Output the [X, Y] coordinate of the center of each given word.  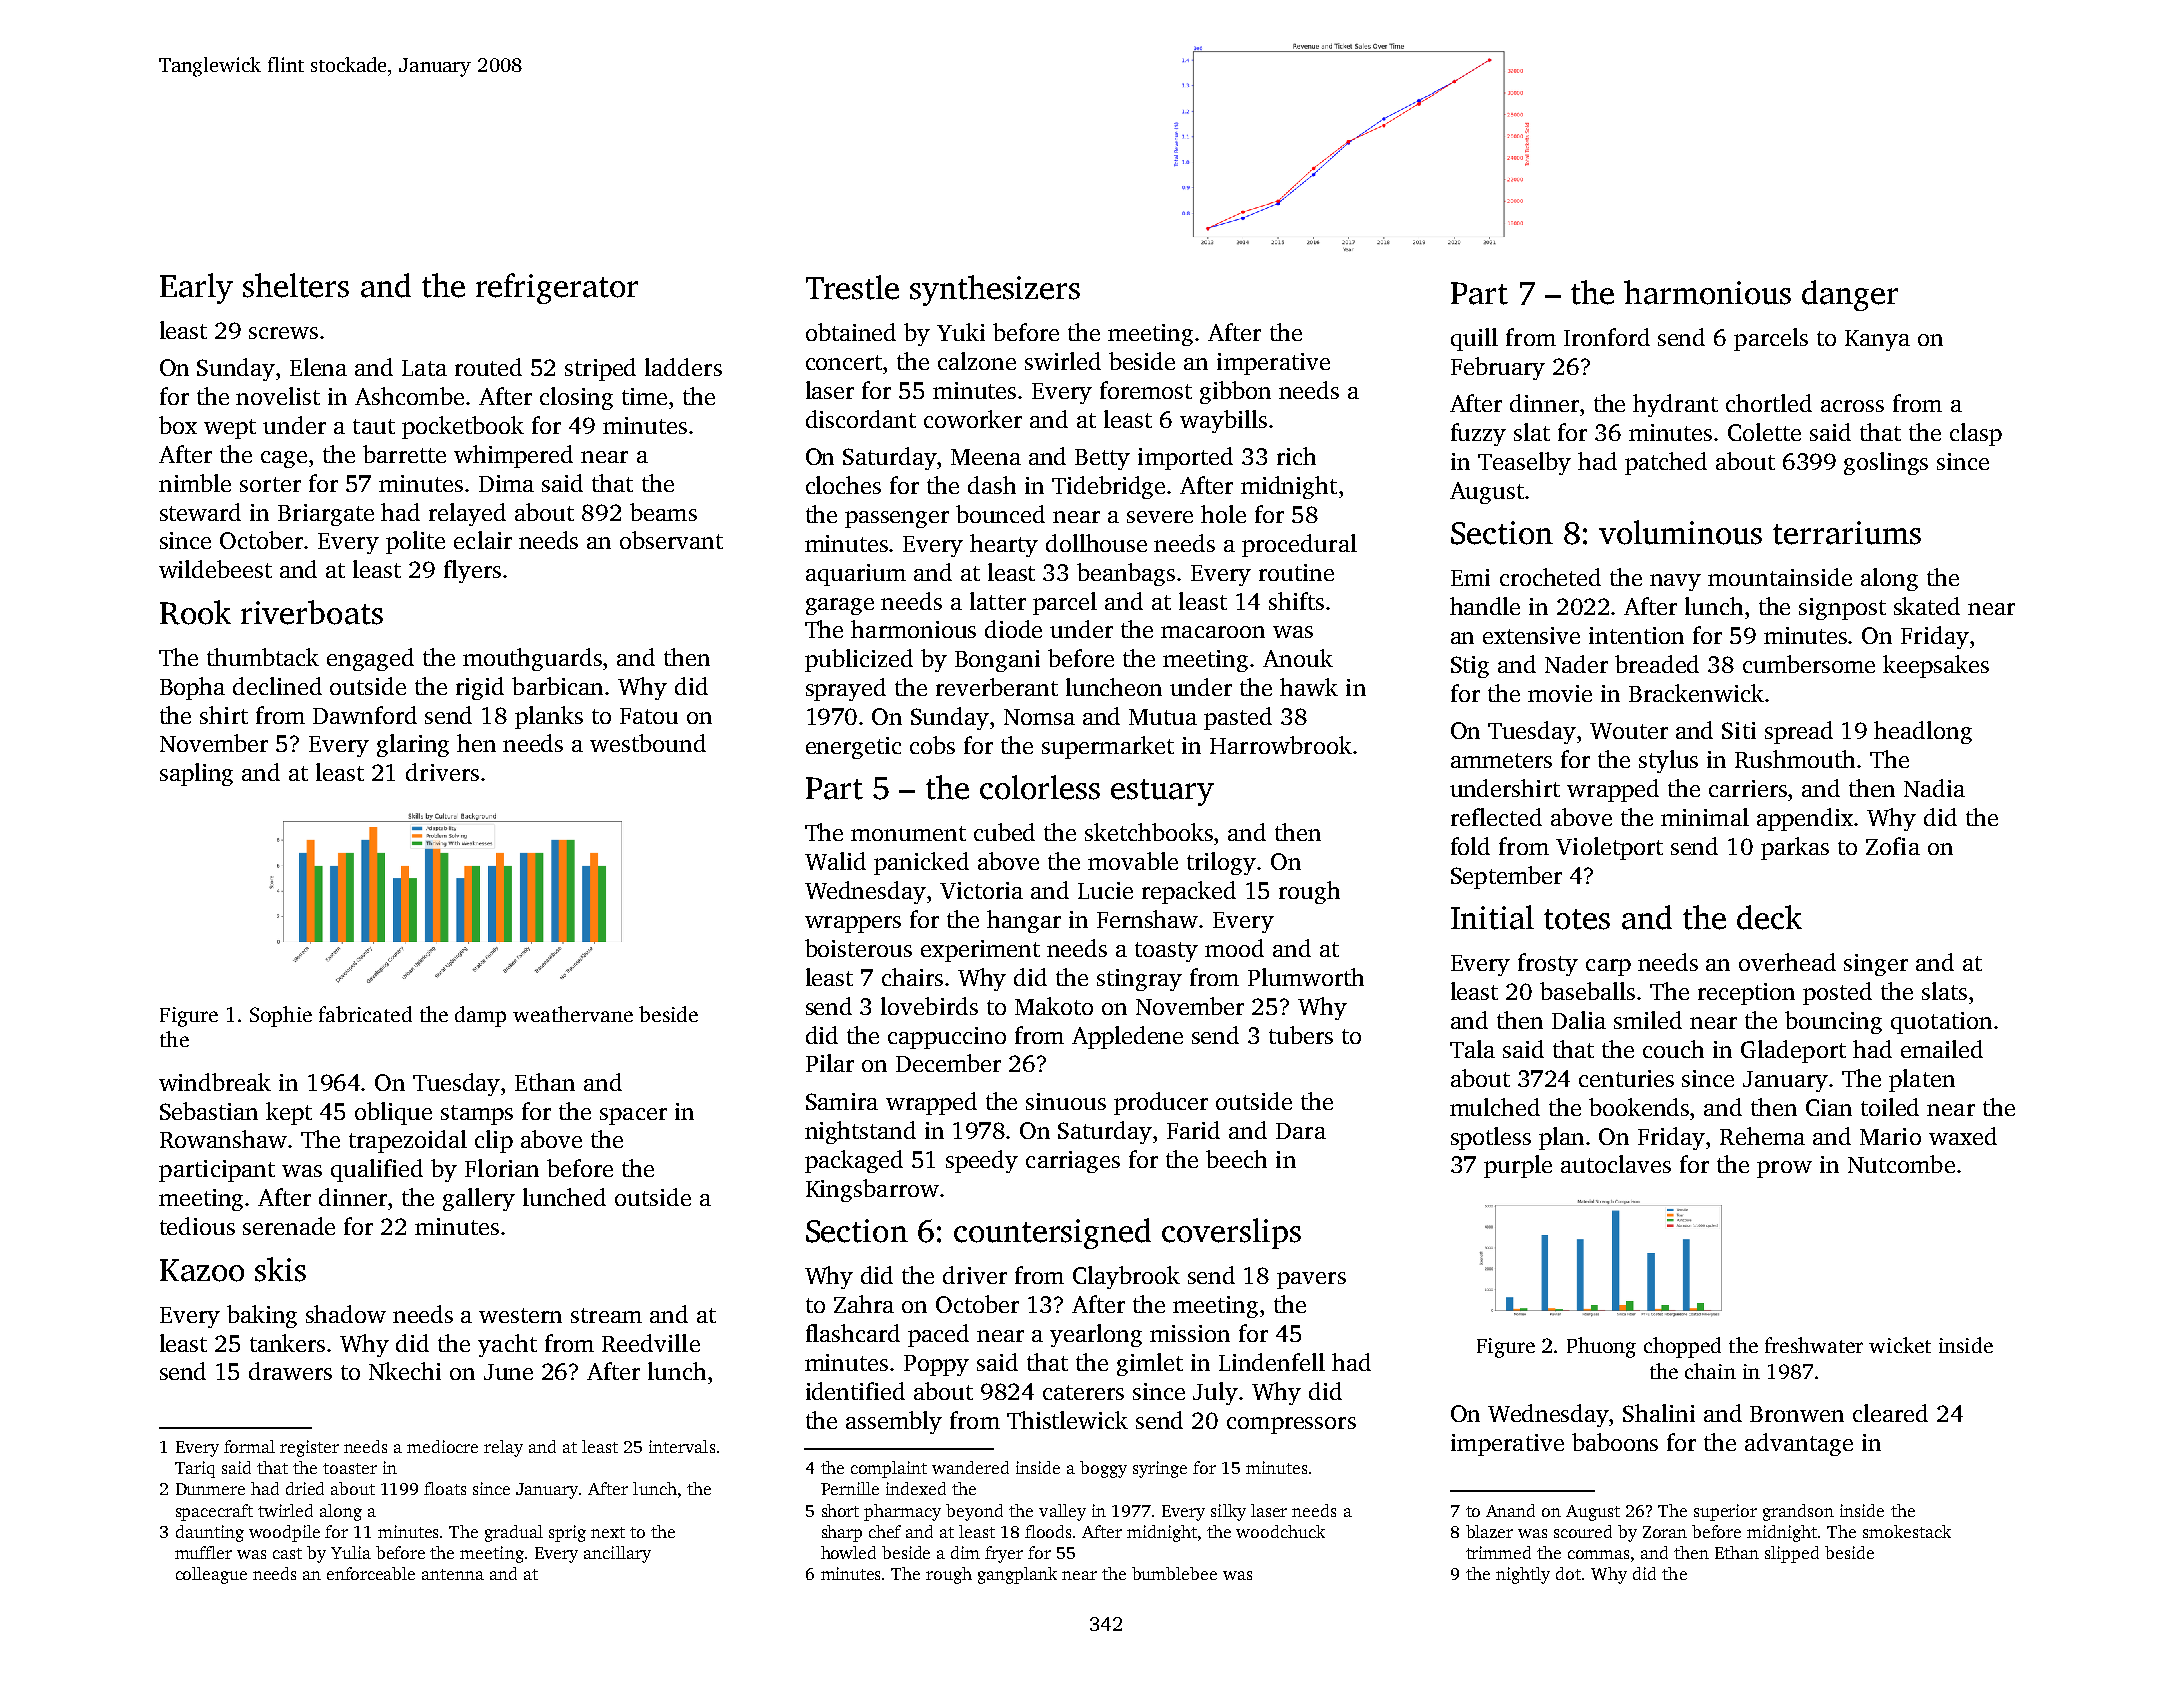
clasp [1976, 434]
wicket [1900, 1345]
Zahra [864, 1304]
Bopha [192, 688]
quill [1474, 339]
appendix [1805, 819]
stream [606, 1315]
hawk [1309, 687]
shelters [296, 285]
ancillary [617, 1554]
